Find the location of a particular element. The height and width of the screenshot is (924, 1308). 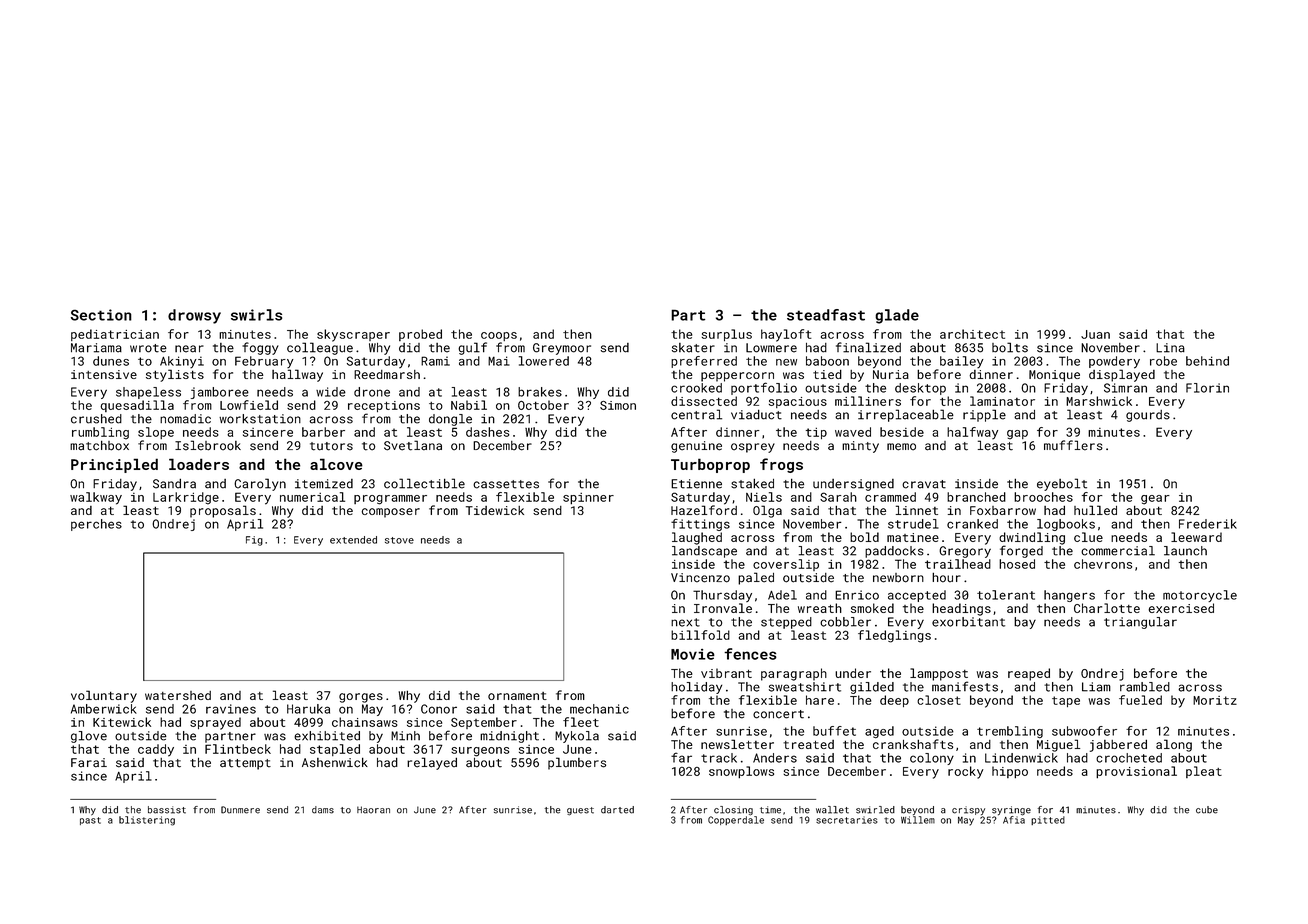

exercised is located at coordinates (1181, 608).
